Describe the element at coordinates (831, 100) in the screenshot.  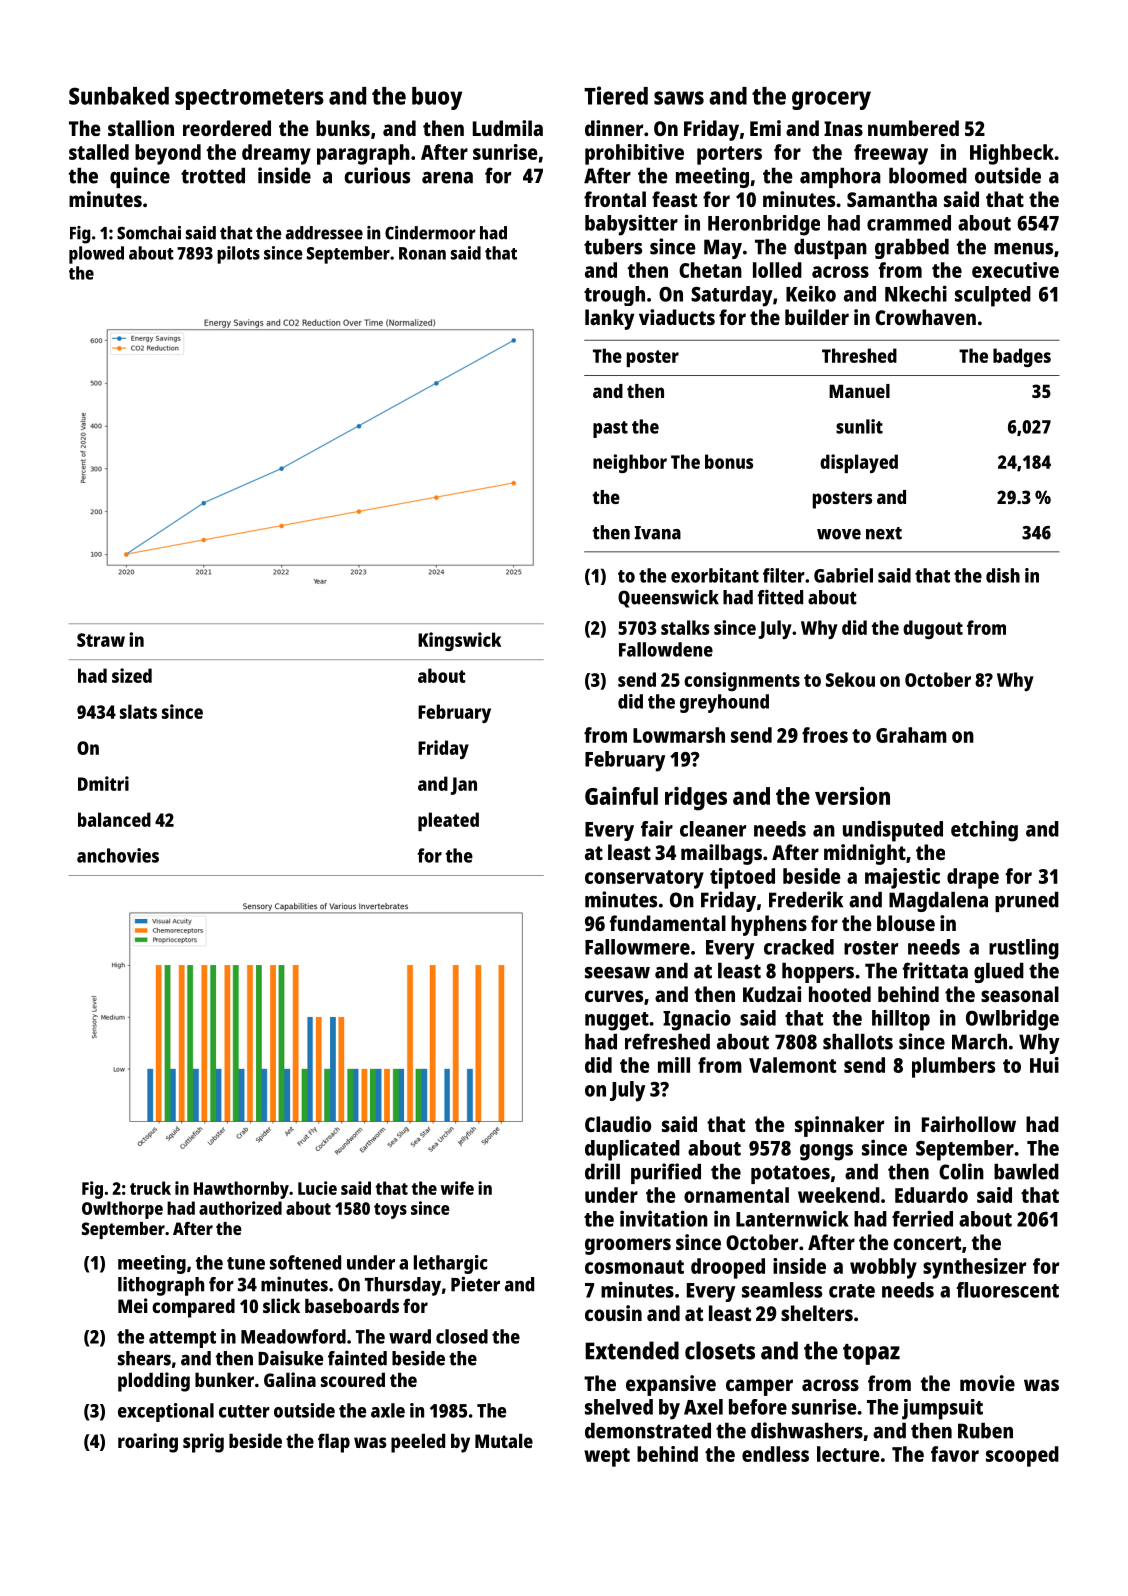
I see `grocery` at that location.
